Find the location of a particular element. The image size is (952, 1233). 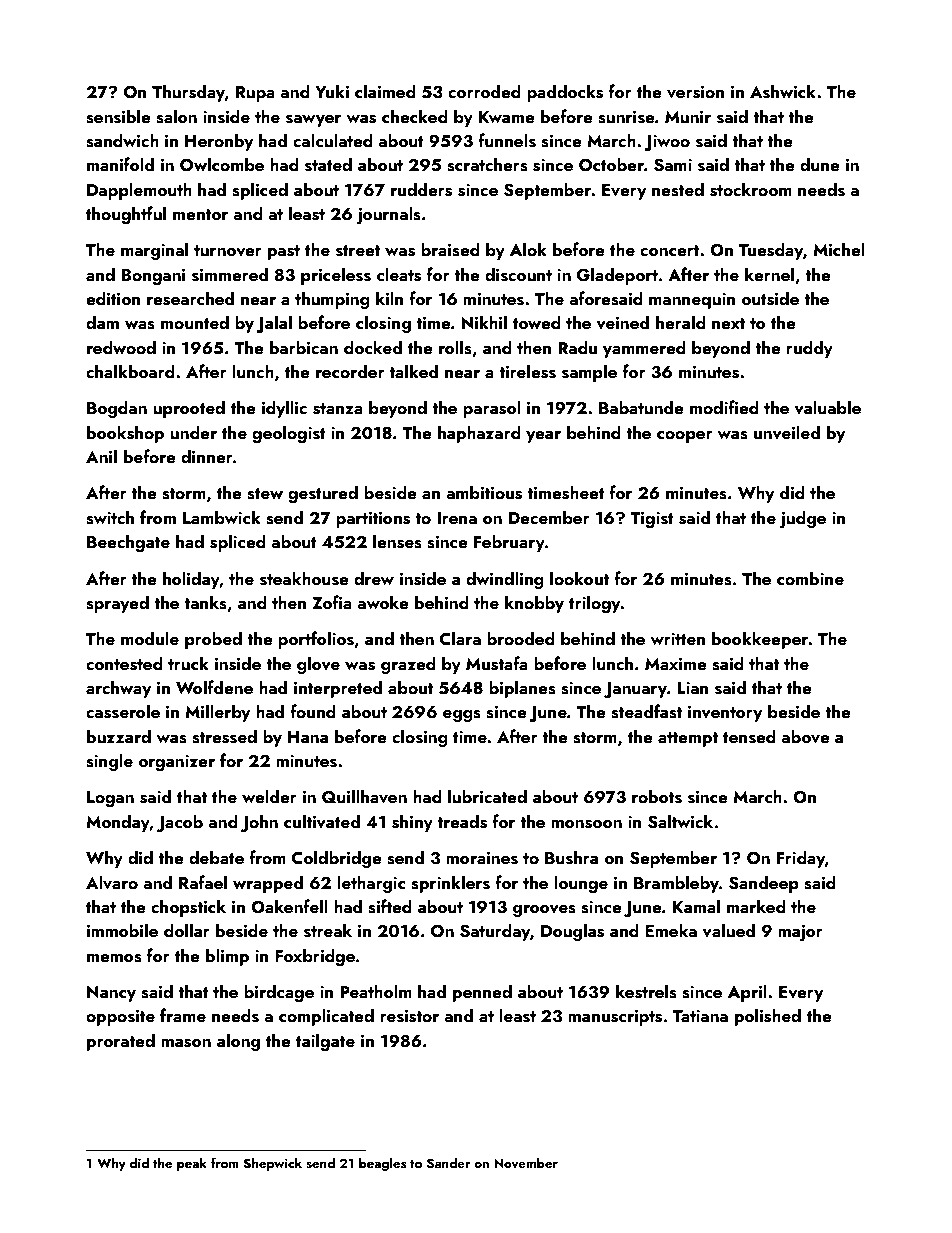

organizer is located at coordinates (177, 763).
